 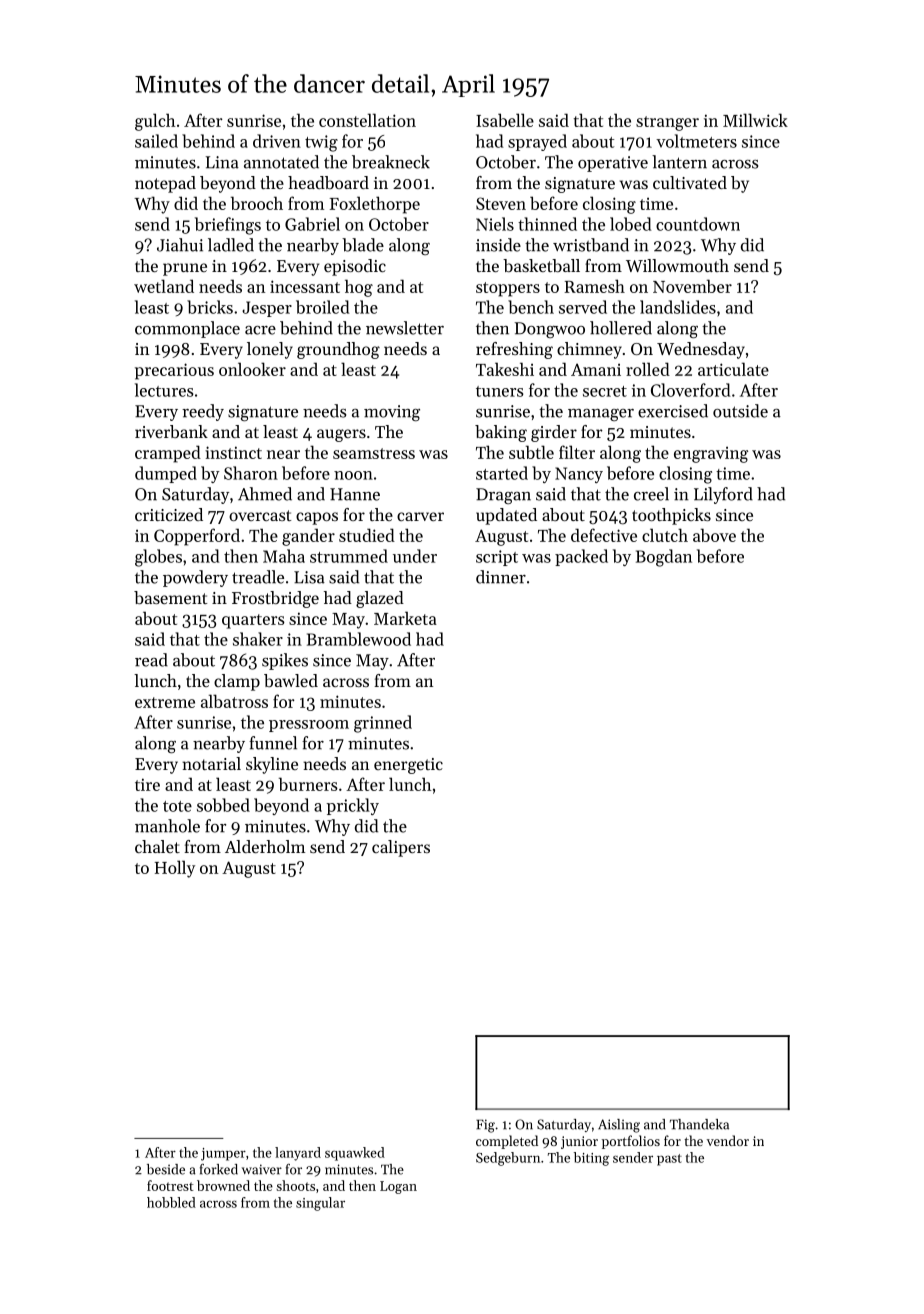 I want to click on lobed, so click(x=630, y=224).
